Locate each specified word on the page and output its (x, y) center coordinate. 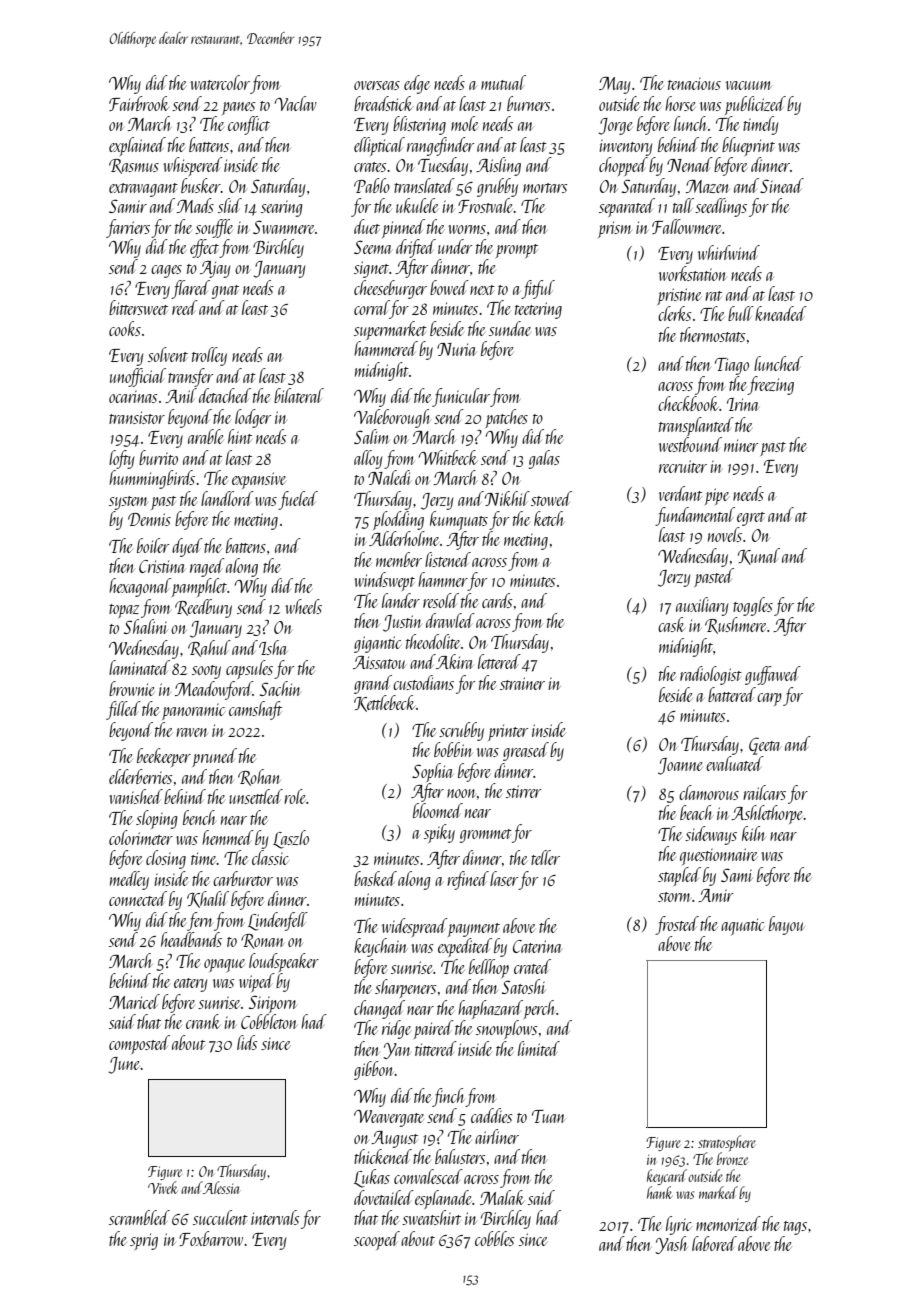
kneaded (781, 313)
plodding (398, 520)
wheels (303, 606)
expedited (465, 947)
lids (247, 1042)
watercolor (220, 82)
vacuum (748, 85)
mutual (503, 82)
